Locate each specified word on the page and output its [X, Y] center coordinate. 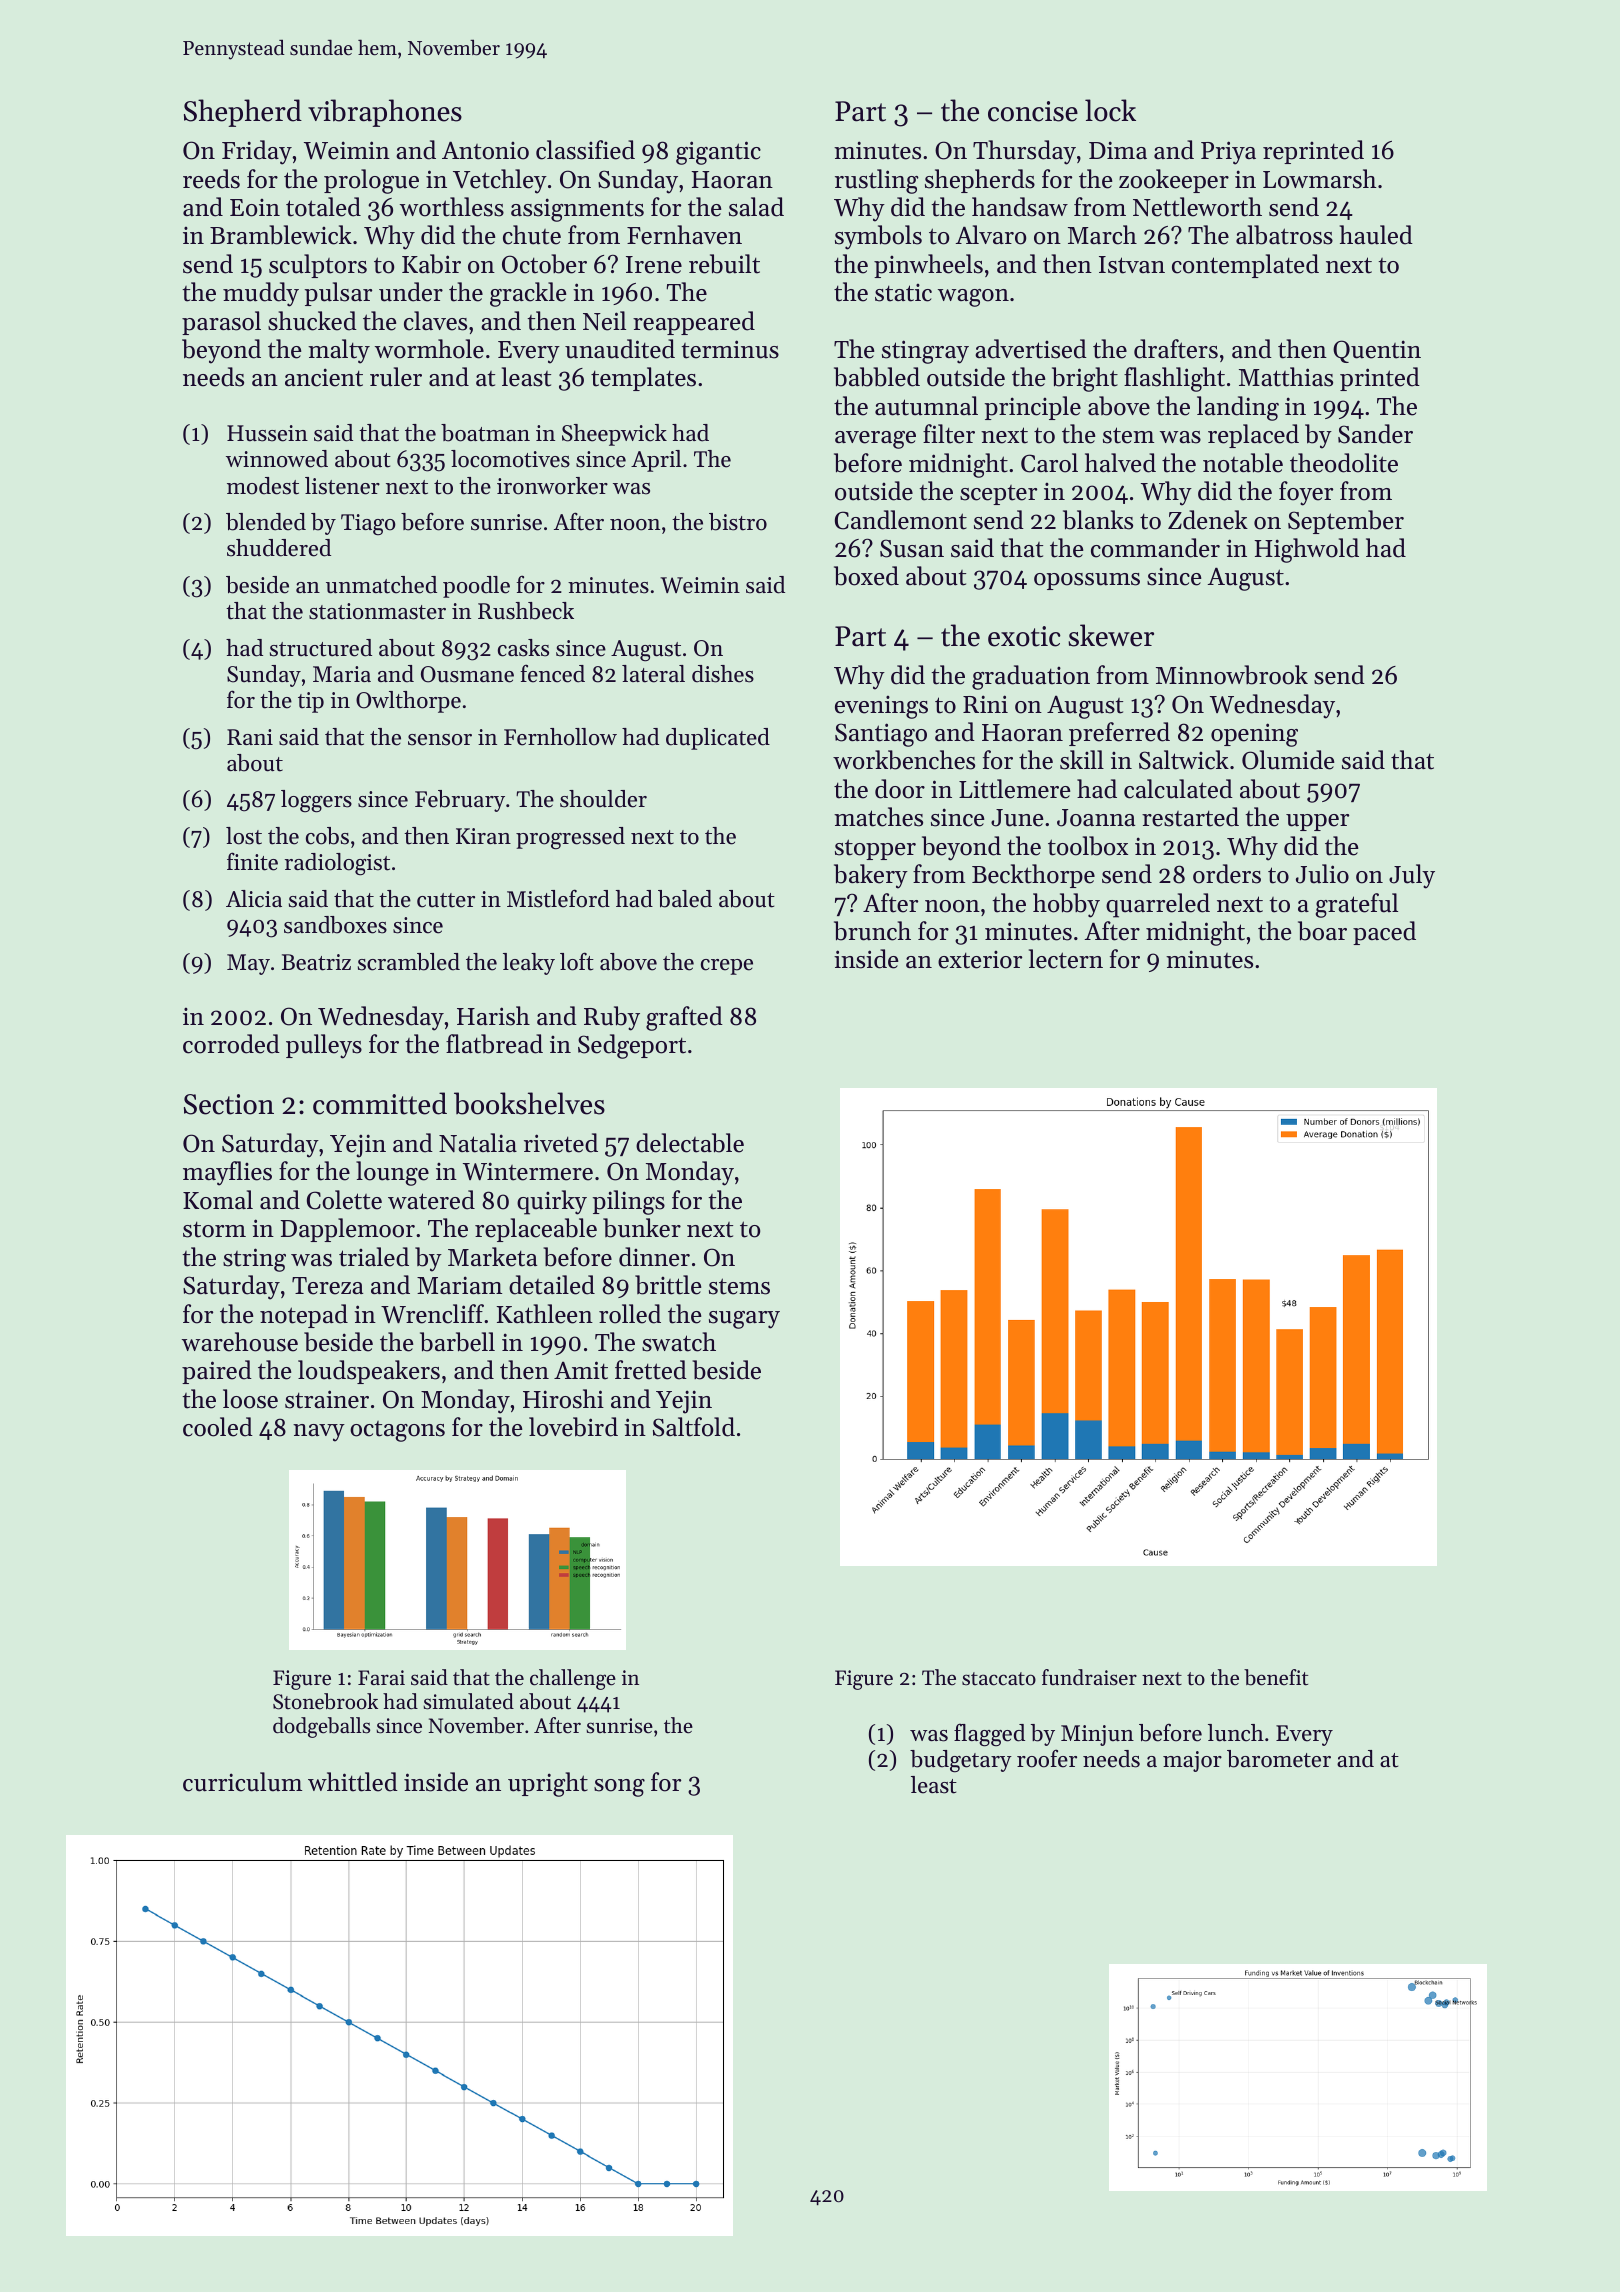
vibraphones [385, 113]
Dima [1118, 150]
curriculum [242, 1782]
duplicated [718, 739]
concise [1033, 111]
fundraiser [1089, 1677]
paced [1384, 933]
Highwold [1306, 550]
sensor [440, 740]
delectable [690, 1143]
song [619, 1788]
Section [229, 1104]
